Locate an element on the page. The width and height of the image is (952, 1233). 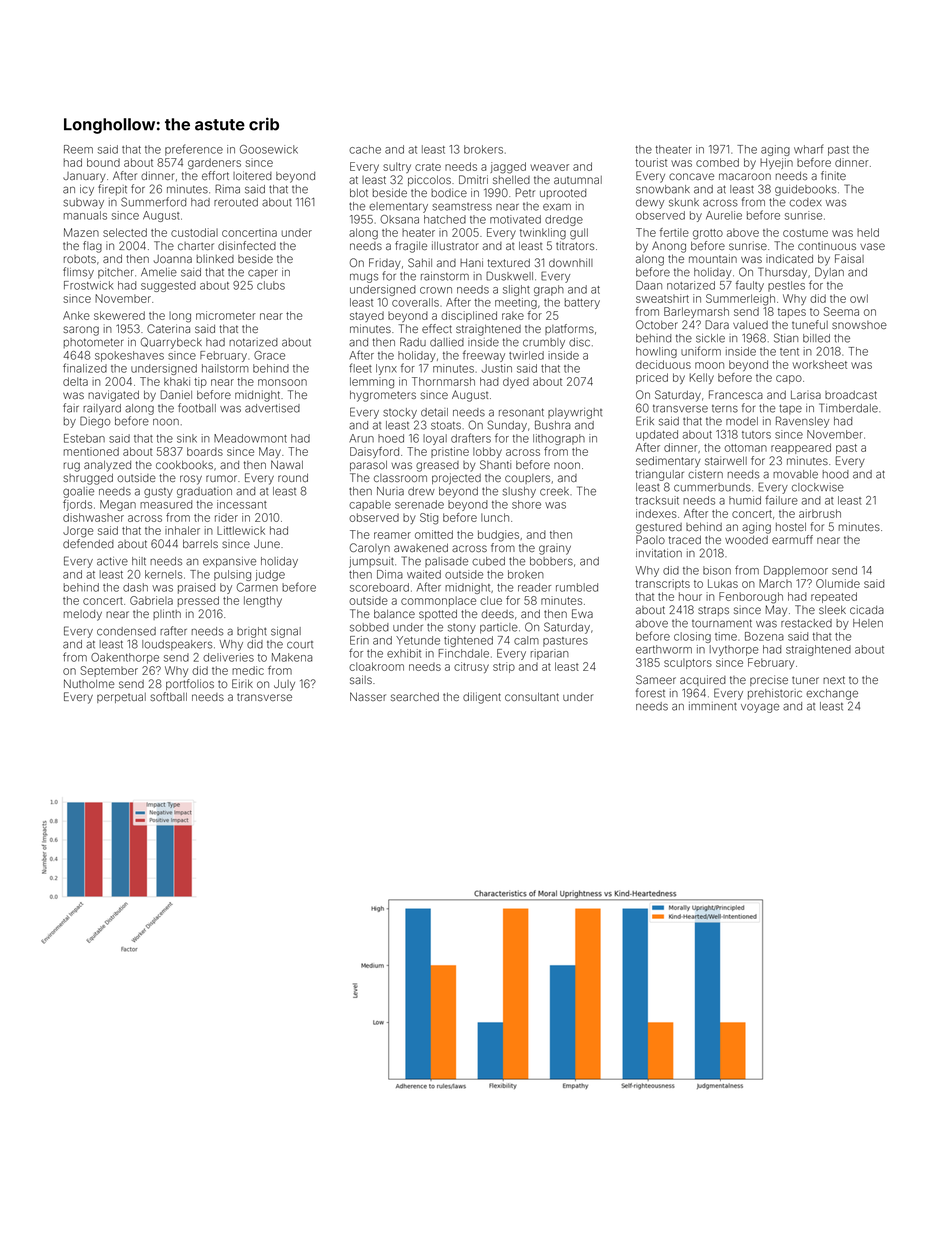
voyage is located at coordinates (760, 708).
